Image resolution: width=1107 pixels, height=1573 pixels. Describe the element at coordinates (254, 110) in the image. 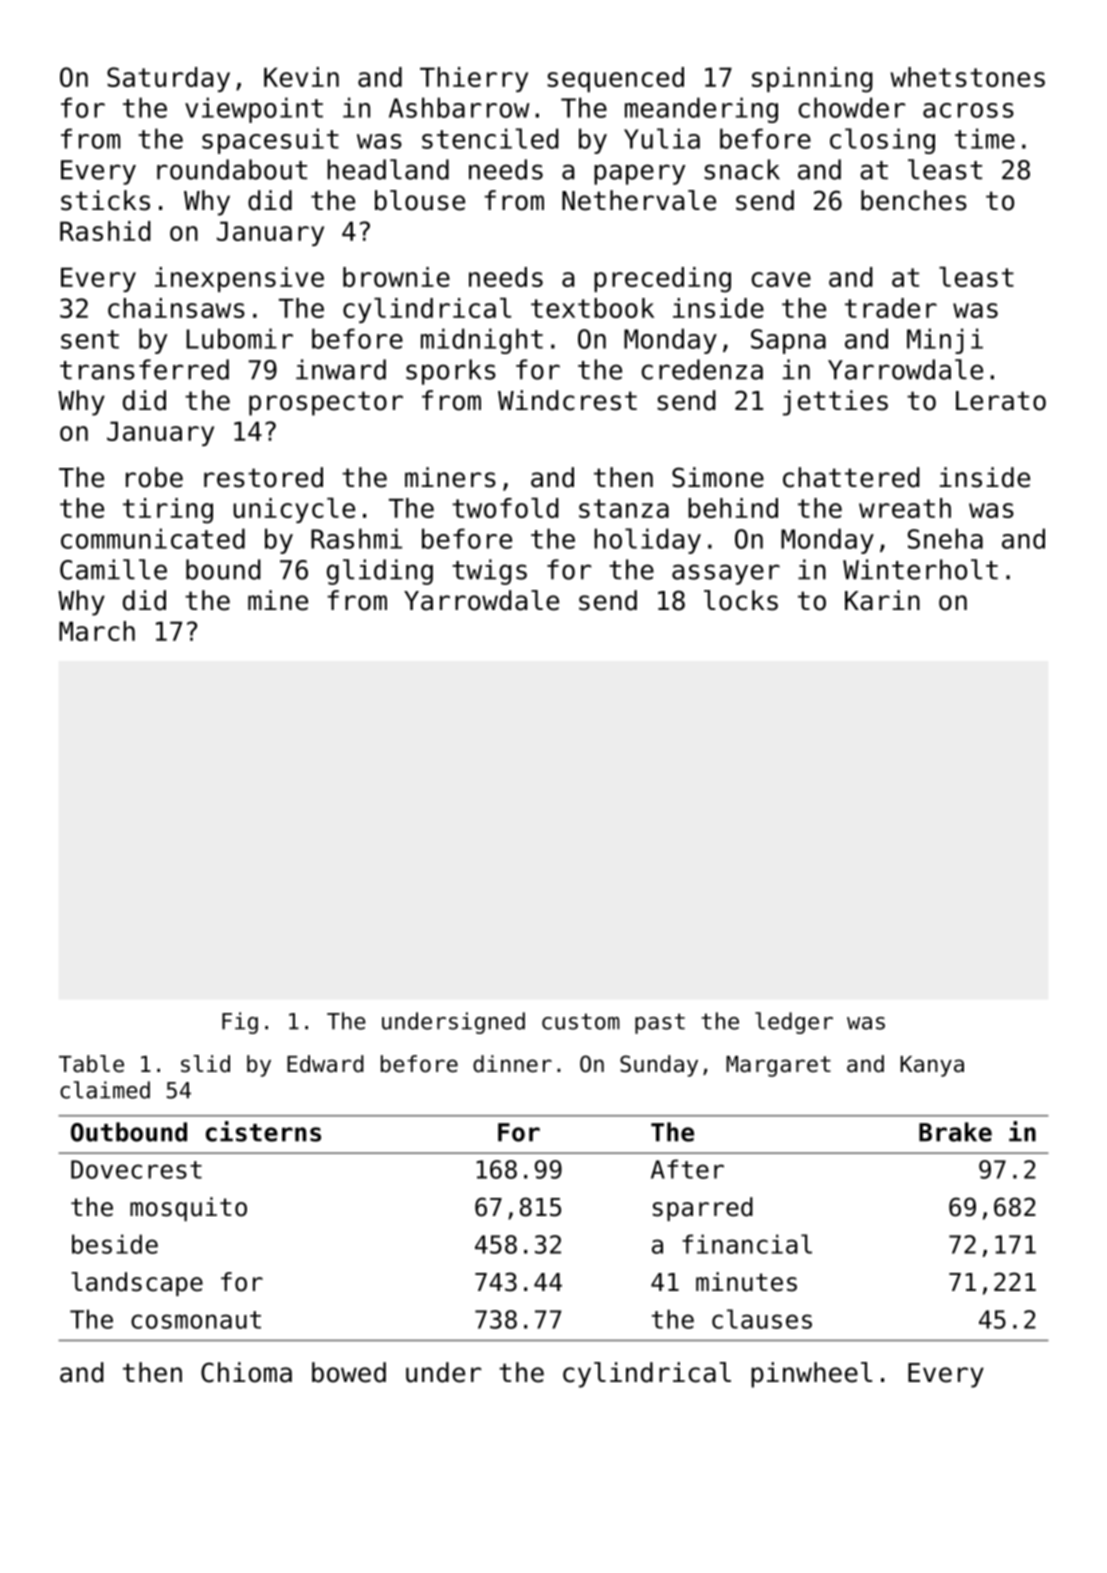

I see `viewpoint` at that location.
